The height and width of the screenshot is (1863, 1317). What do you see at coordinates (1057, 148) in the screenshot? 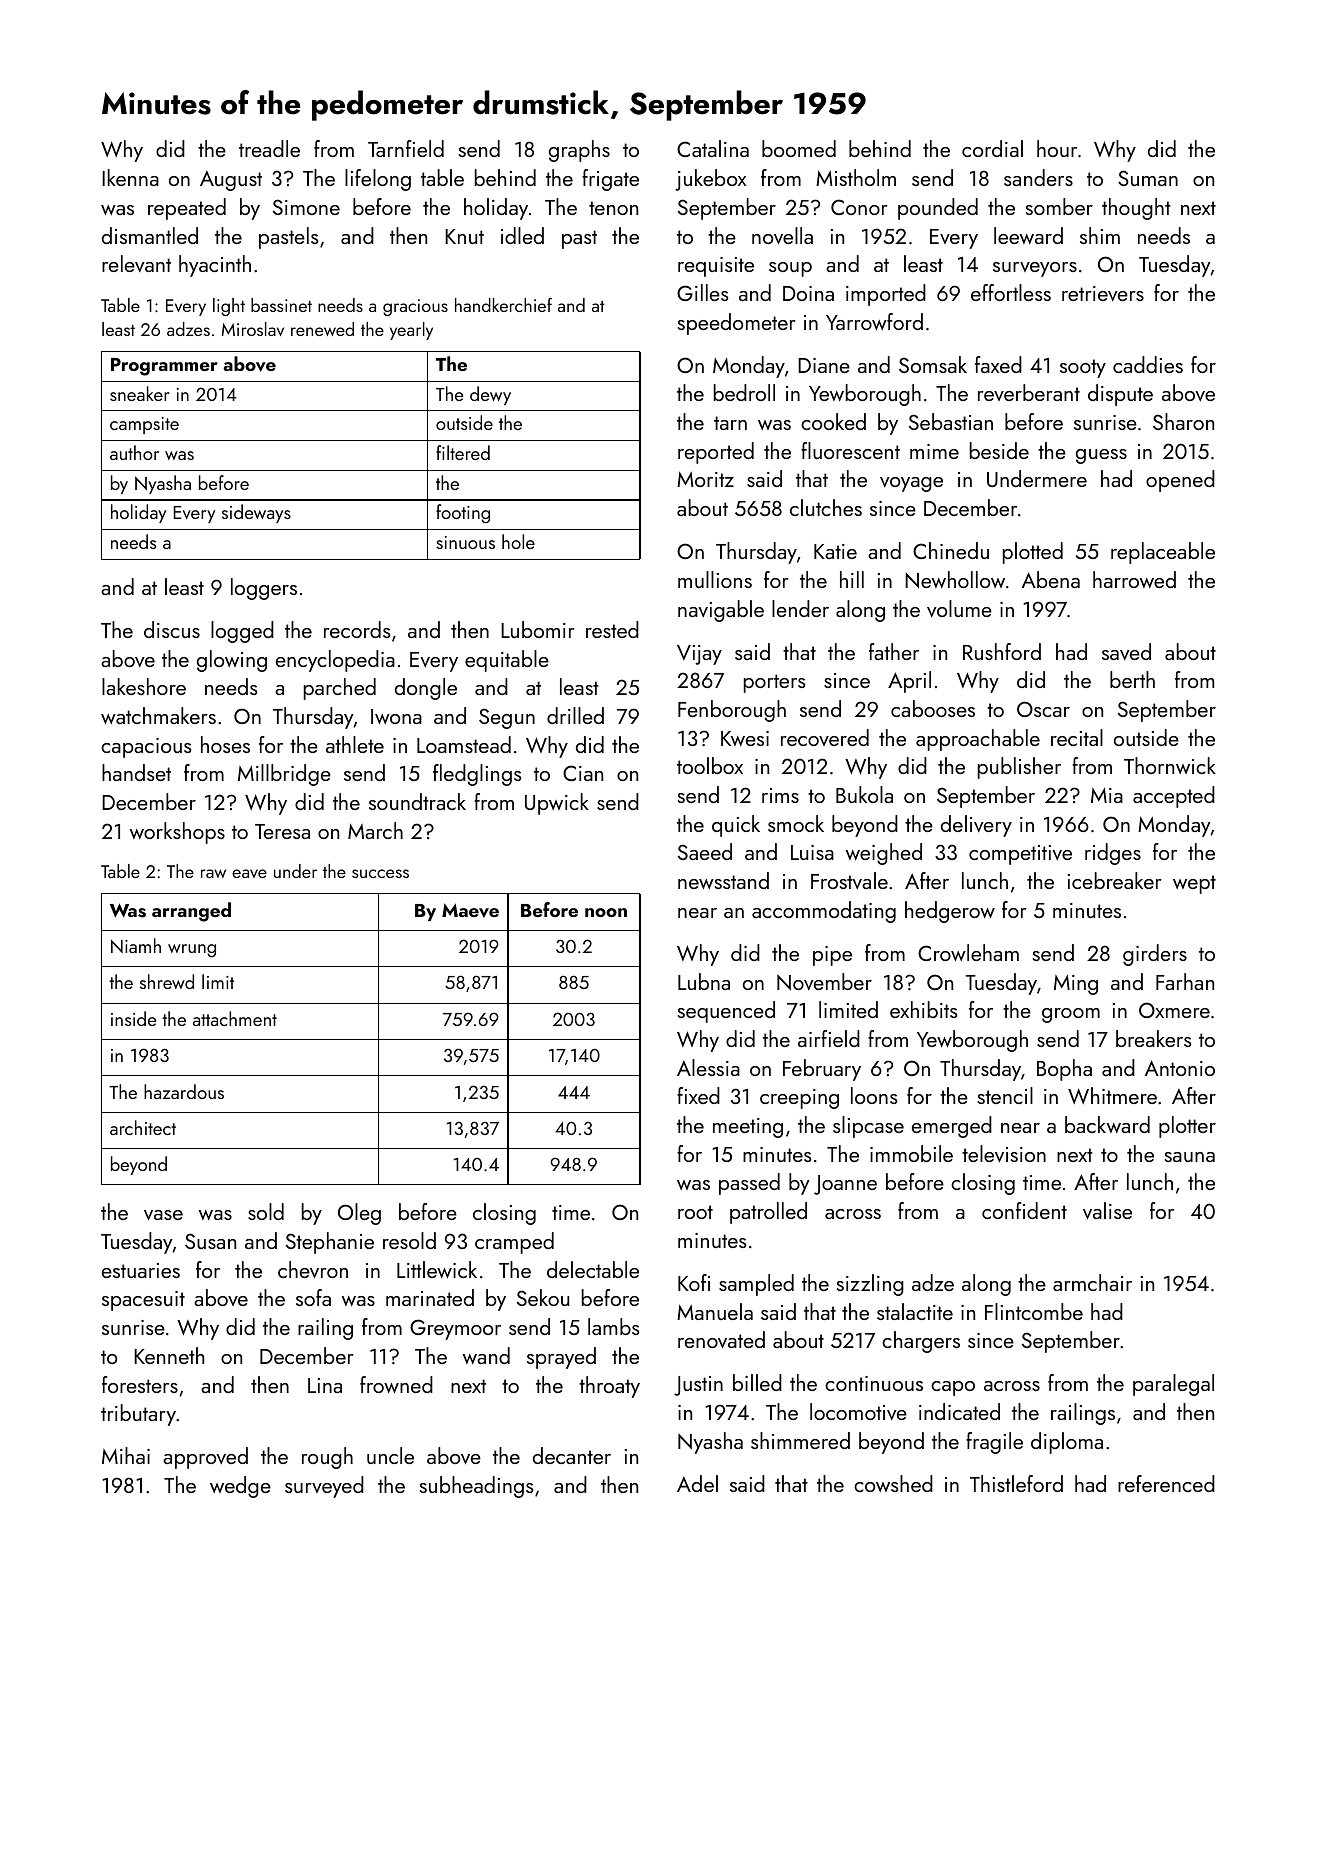
I see `hour` at bounding box center [1057, 148].
